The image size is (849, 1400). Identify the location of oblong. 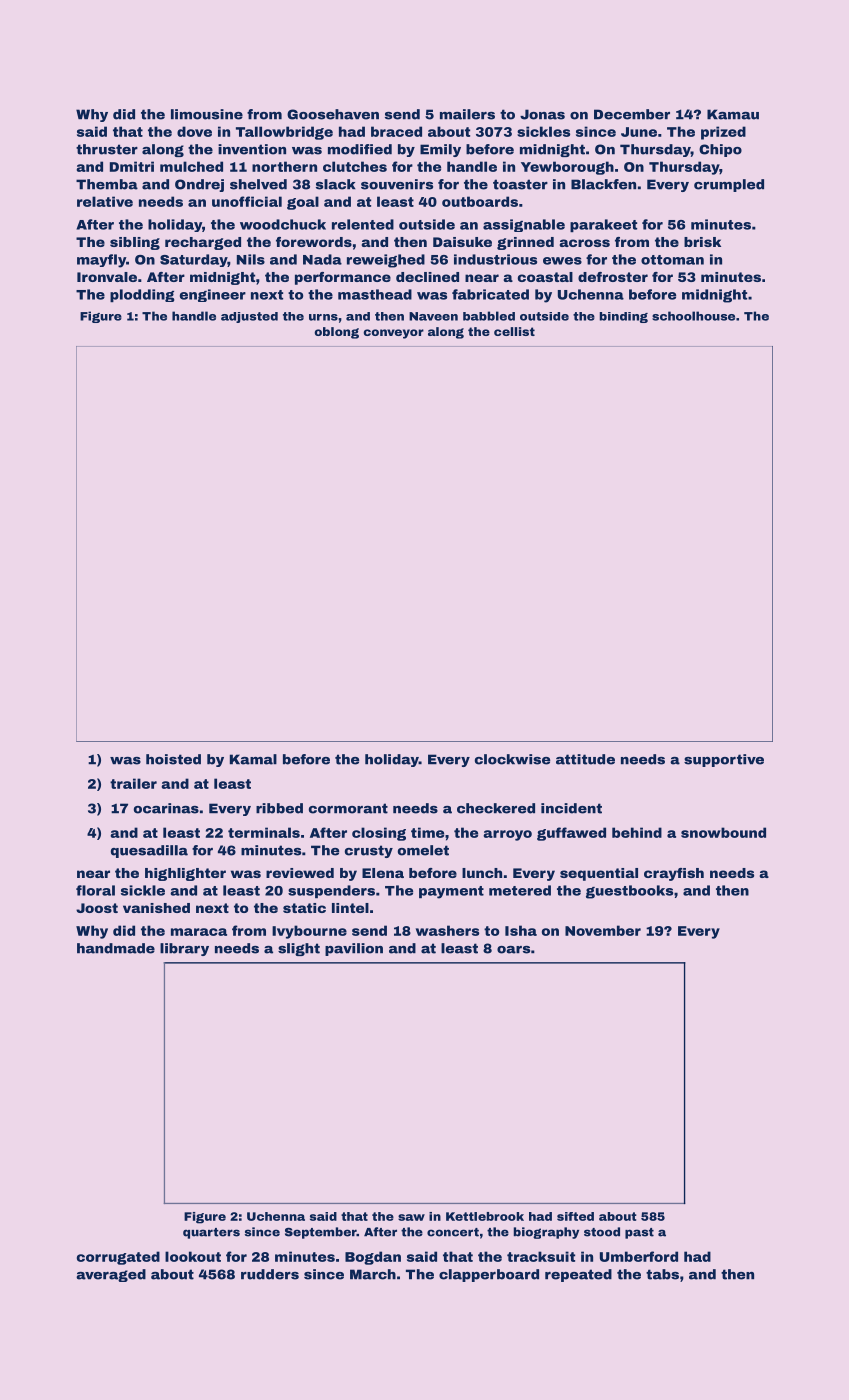
(336, 333).
